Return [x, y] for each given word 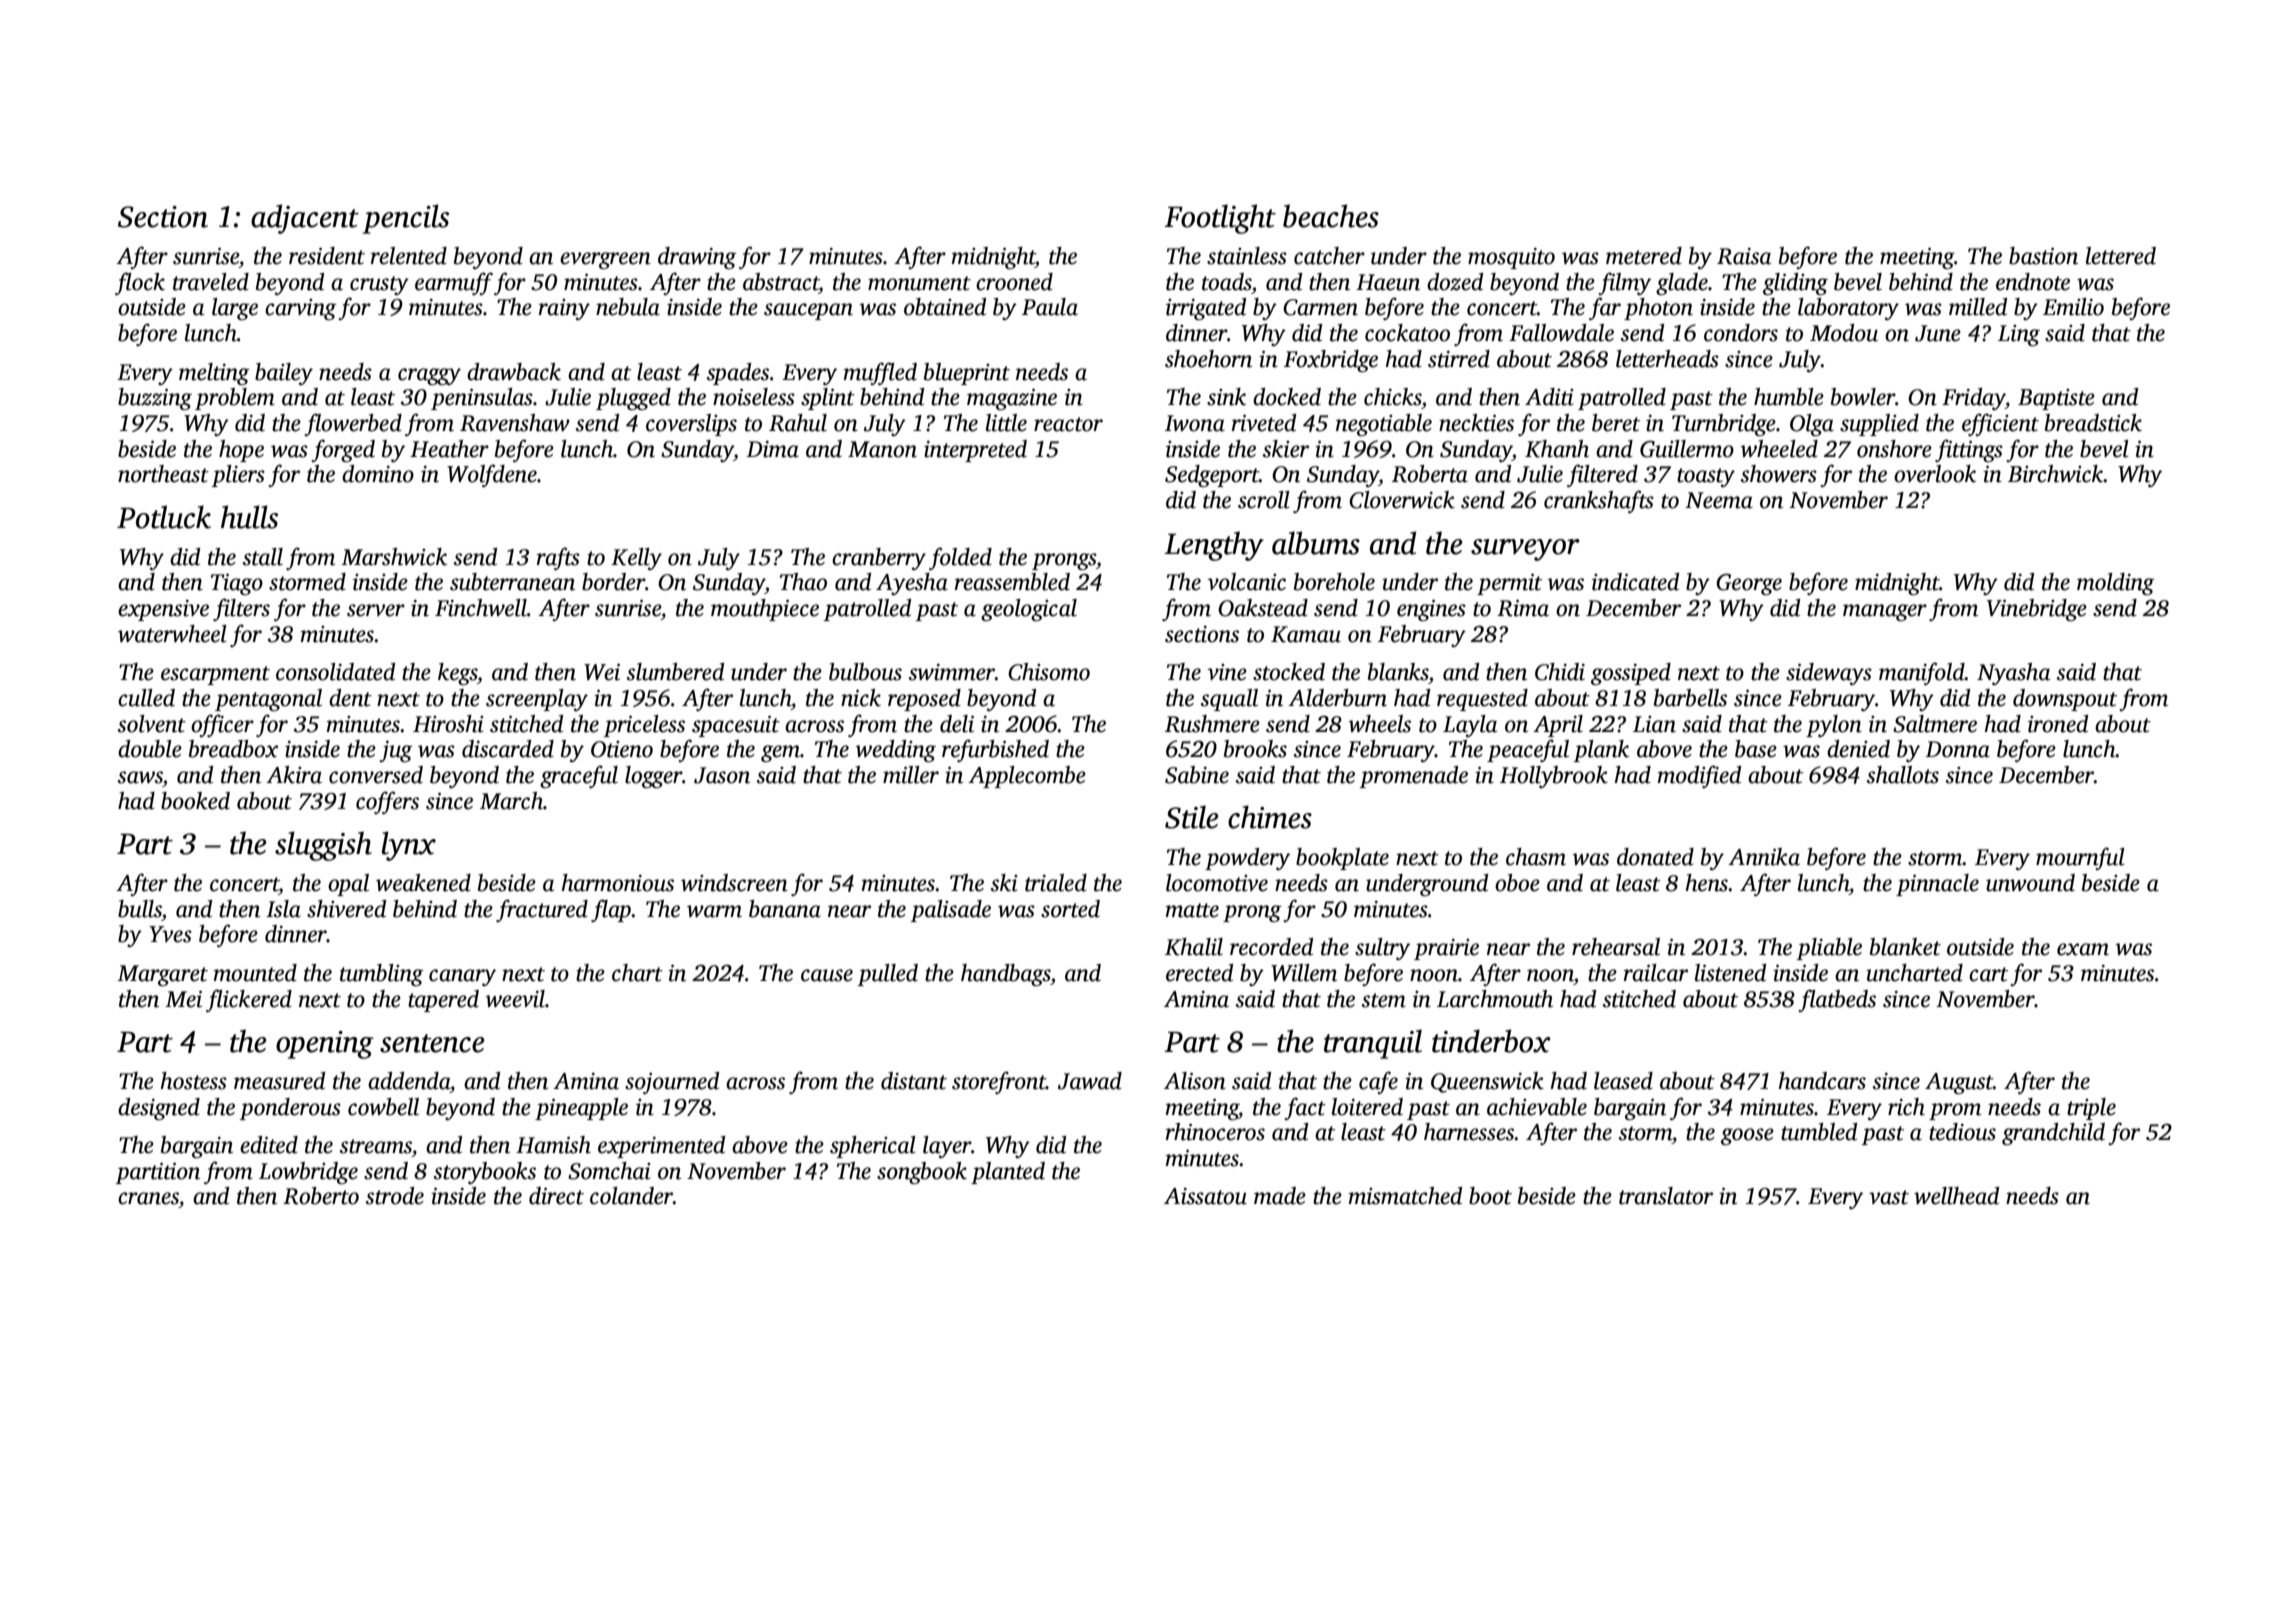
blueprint [967, 374]
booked [195, 801]
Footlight [1220, 219]
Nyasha [2013, 674]
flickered [249, 1000]
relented [409, 256]
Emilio [2073, 307]
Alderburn [1337, 698]
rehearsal [1616, 947]
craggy [429, 376]
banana [785, 909]
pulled [888, 975]
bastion [2043, 256]
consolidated [335, 672]
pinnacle [1937, 885]
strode [395, 1196]
